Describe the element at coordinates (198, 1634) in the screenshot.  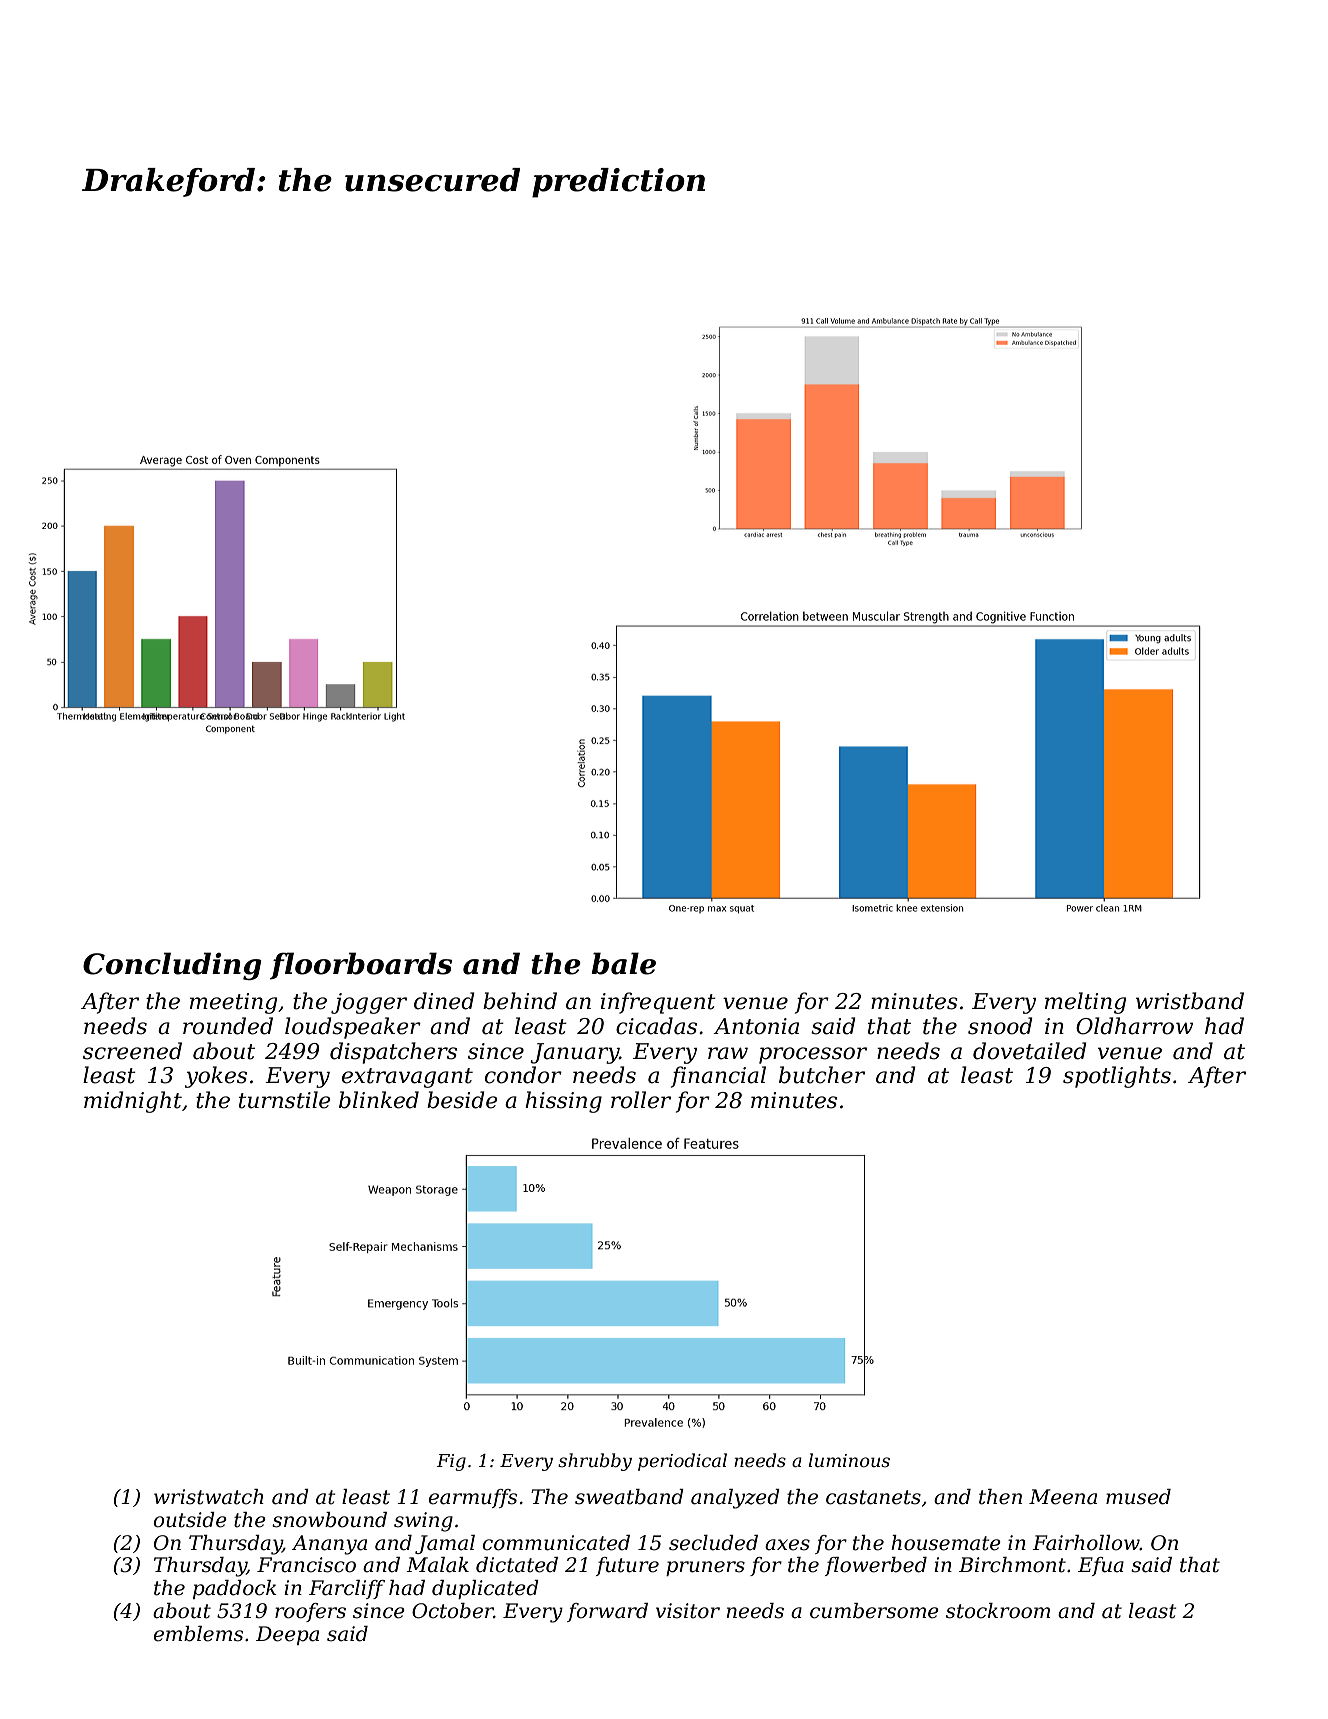
I see `emblems` at that location.
